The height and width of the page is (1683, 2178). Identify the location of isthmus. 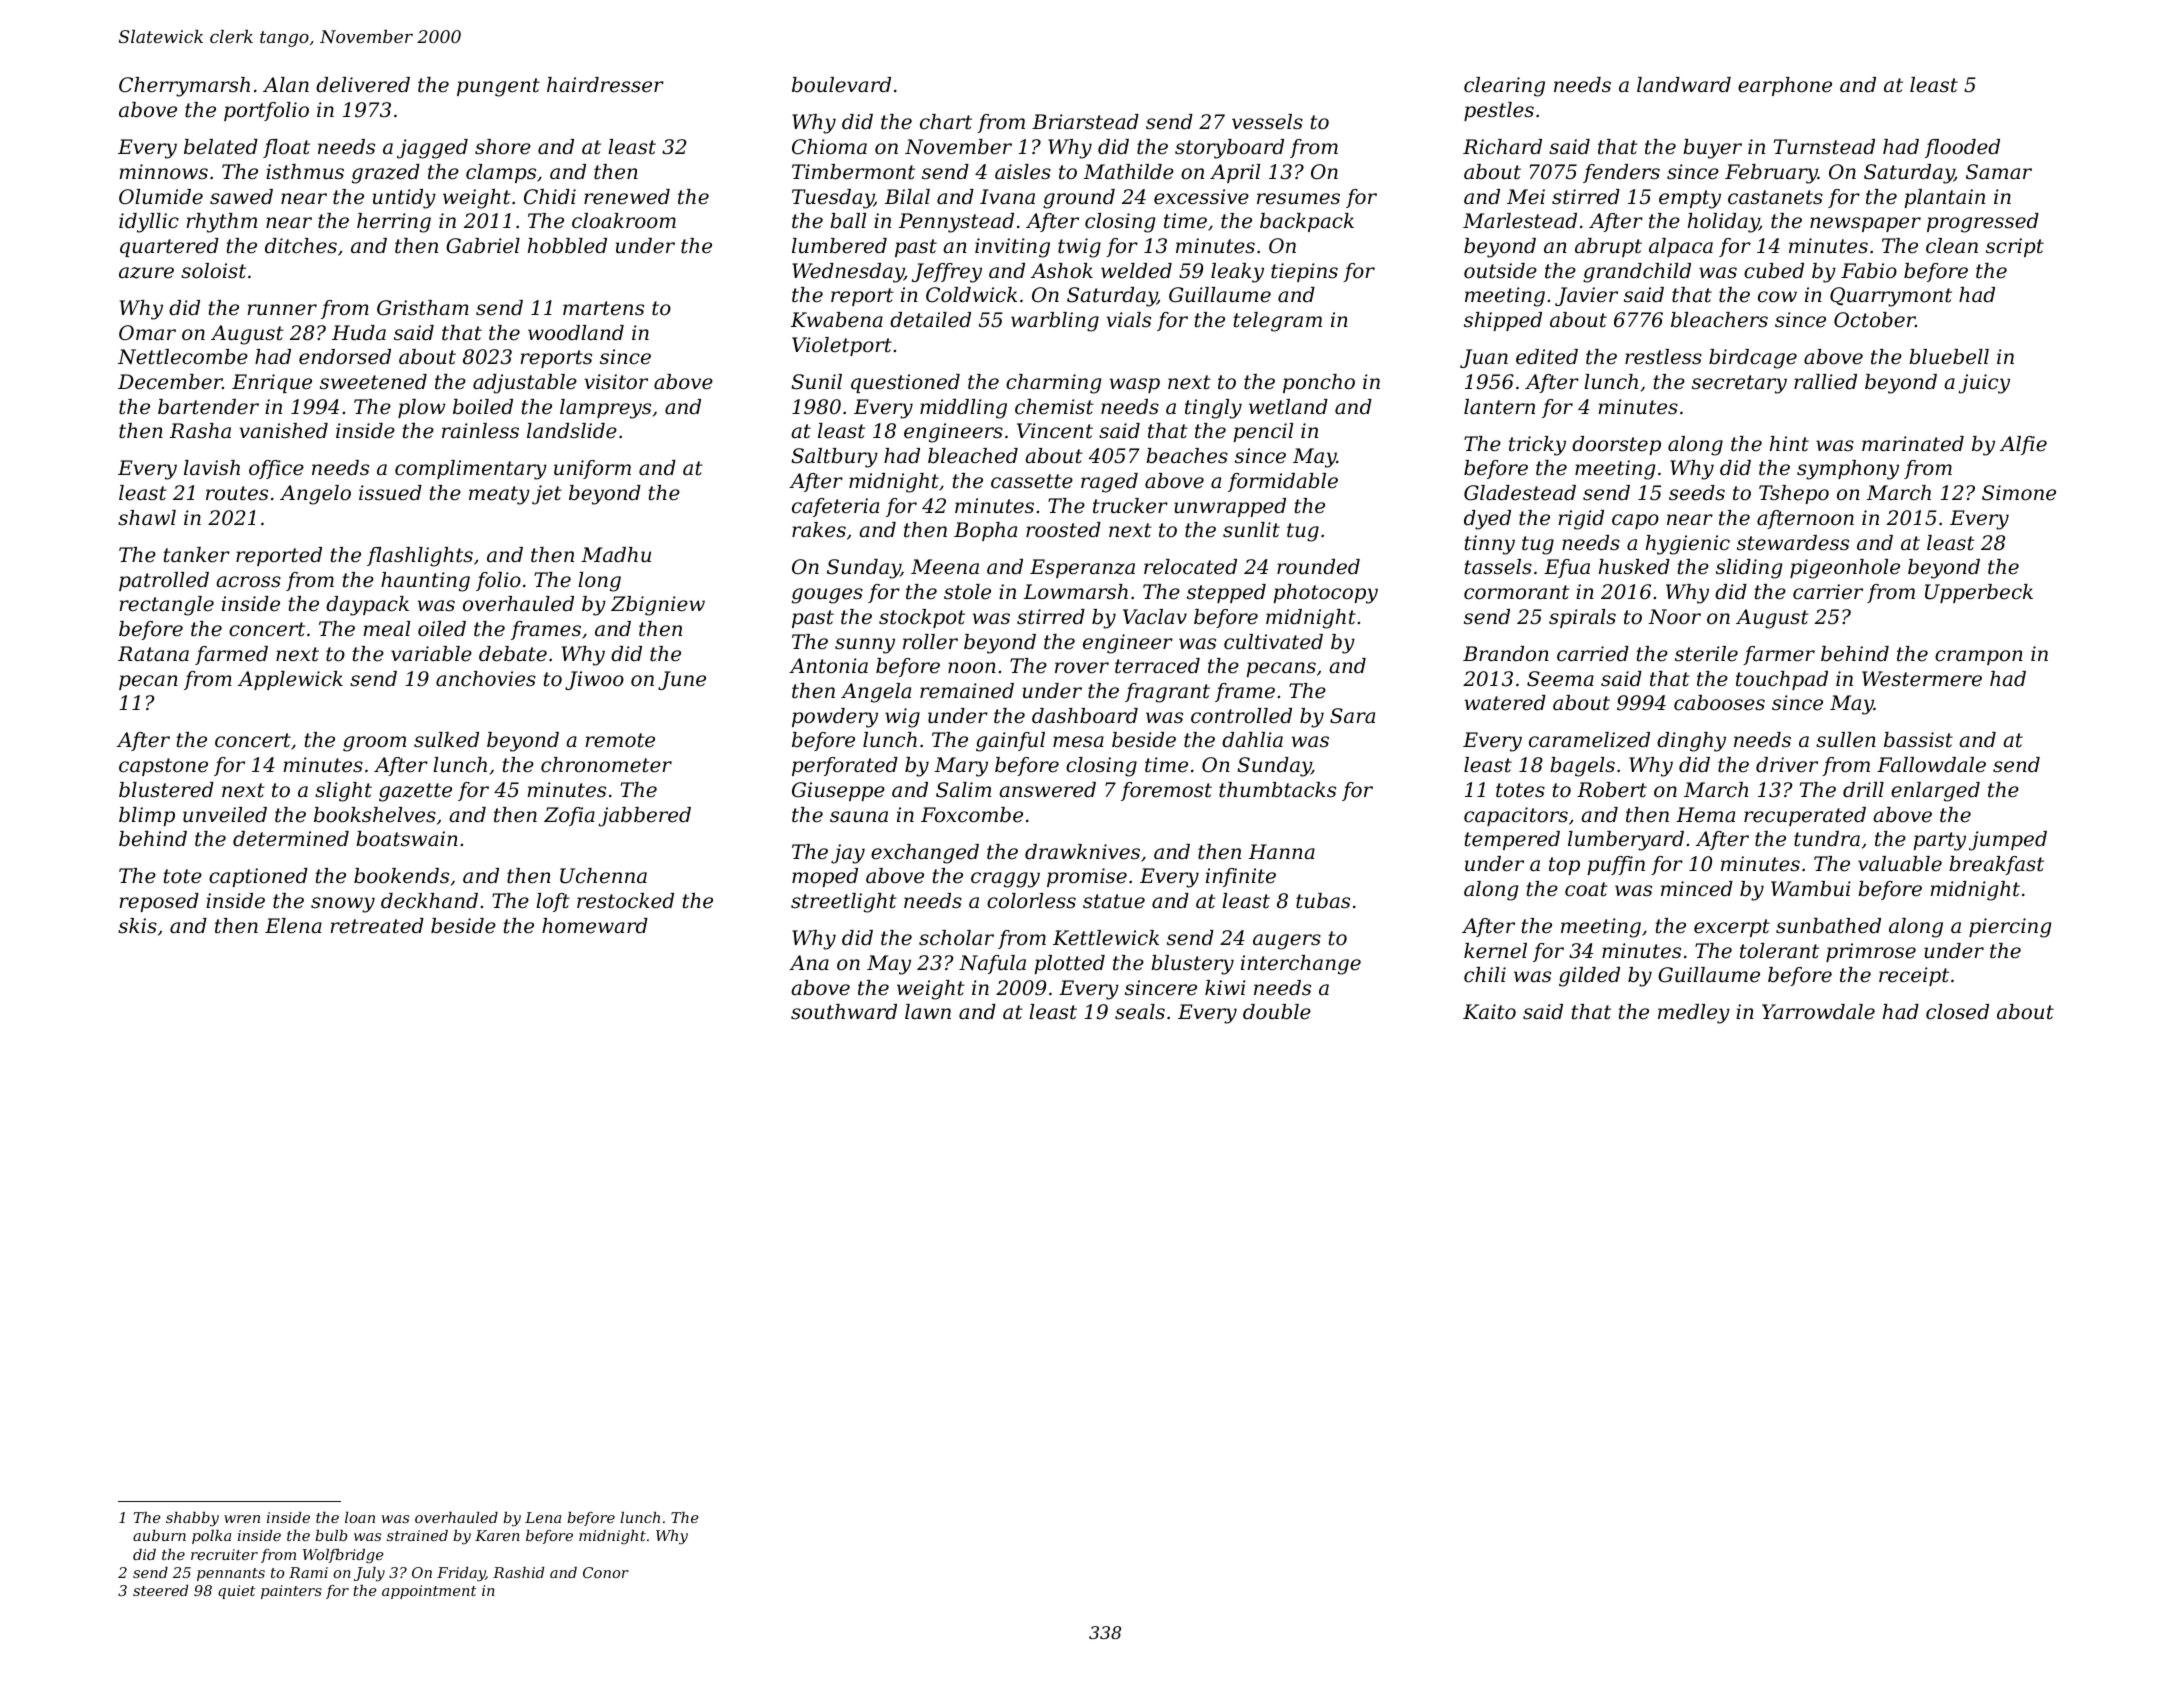
(305, 172).
